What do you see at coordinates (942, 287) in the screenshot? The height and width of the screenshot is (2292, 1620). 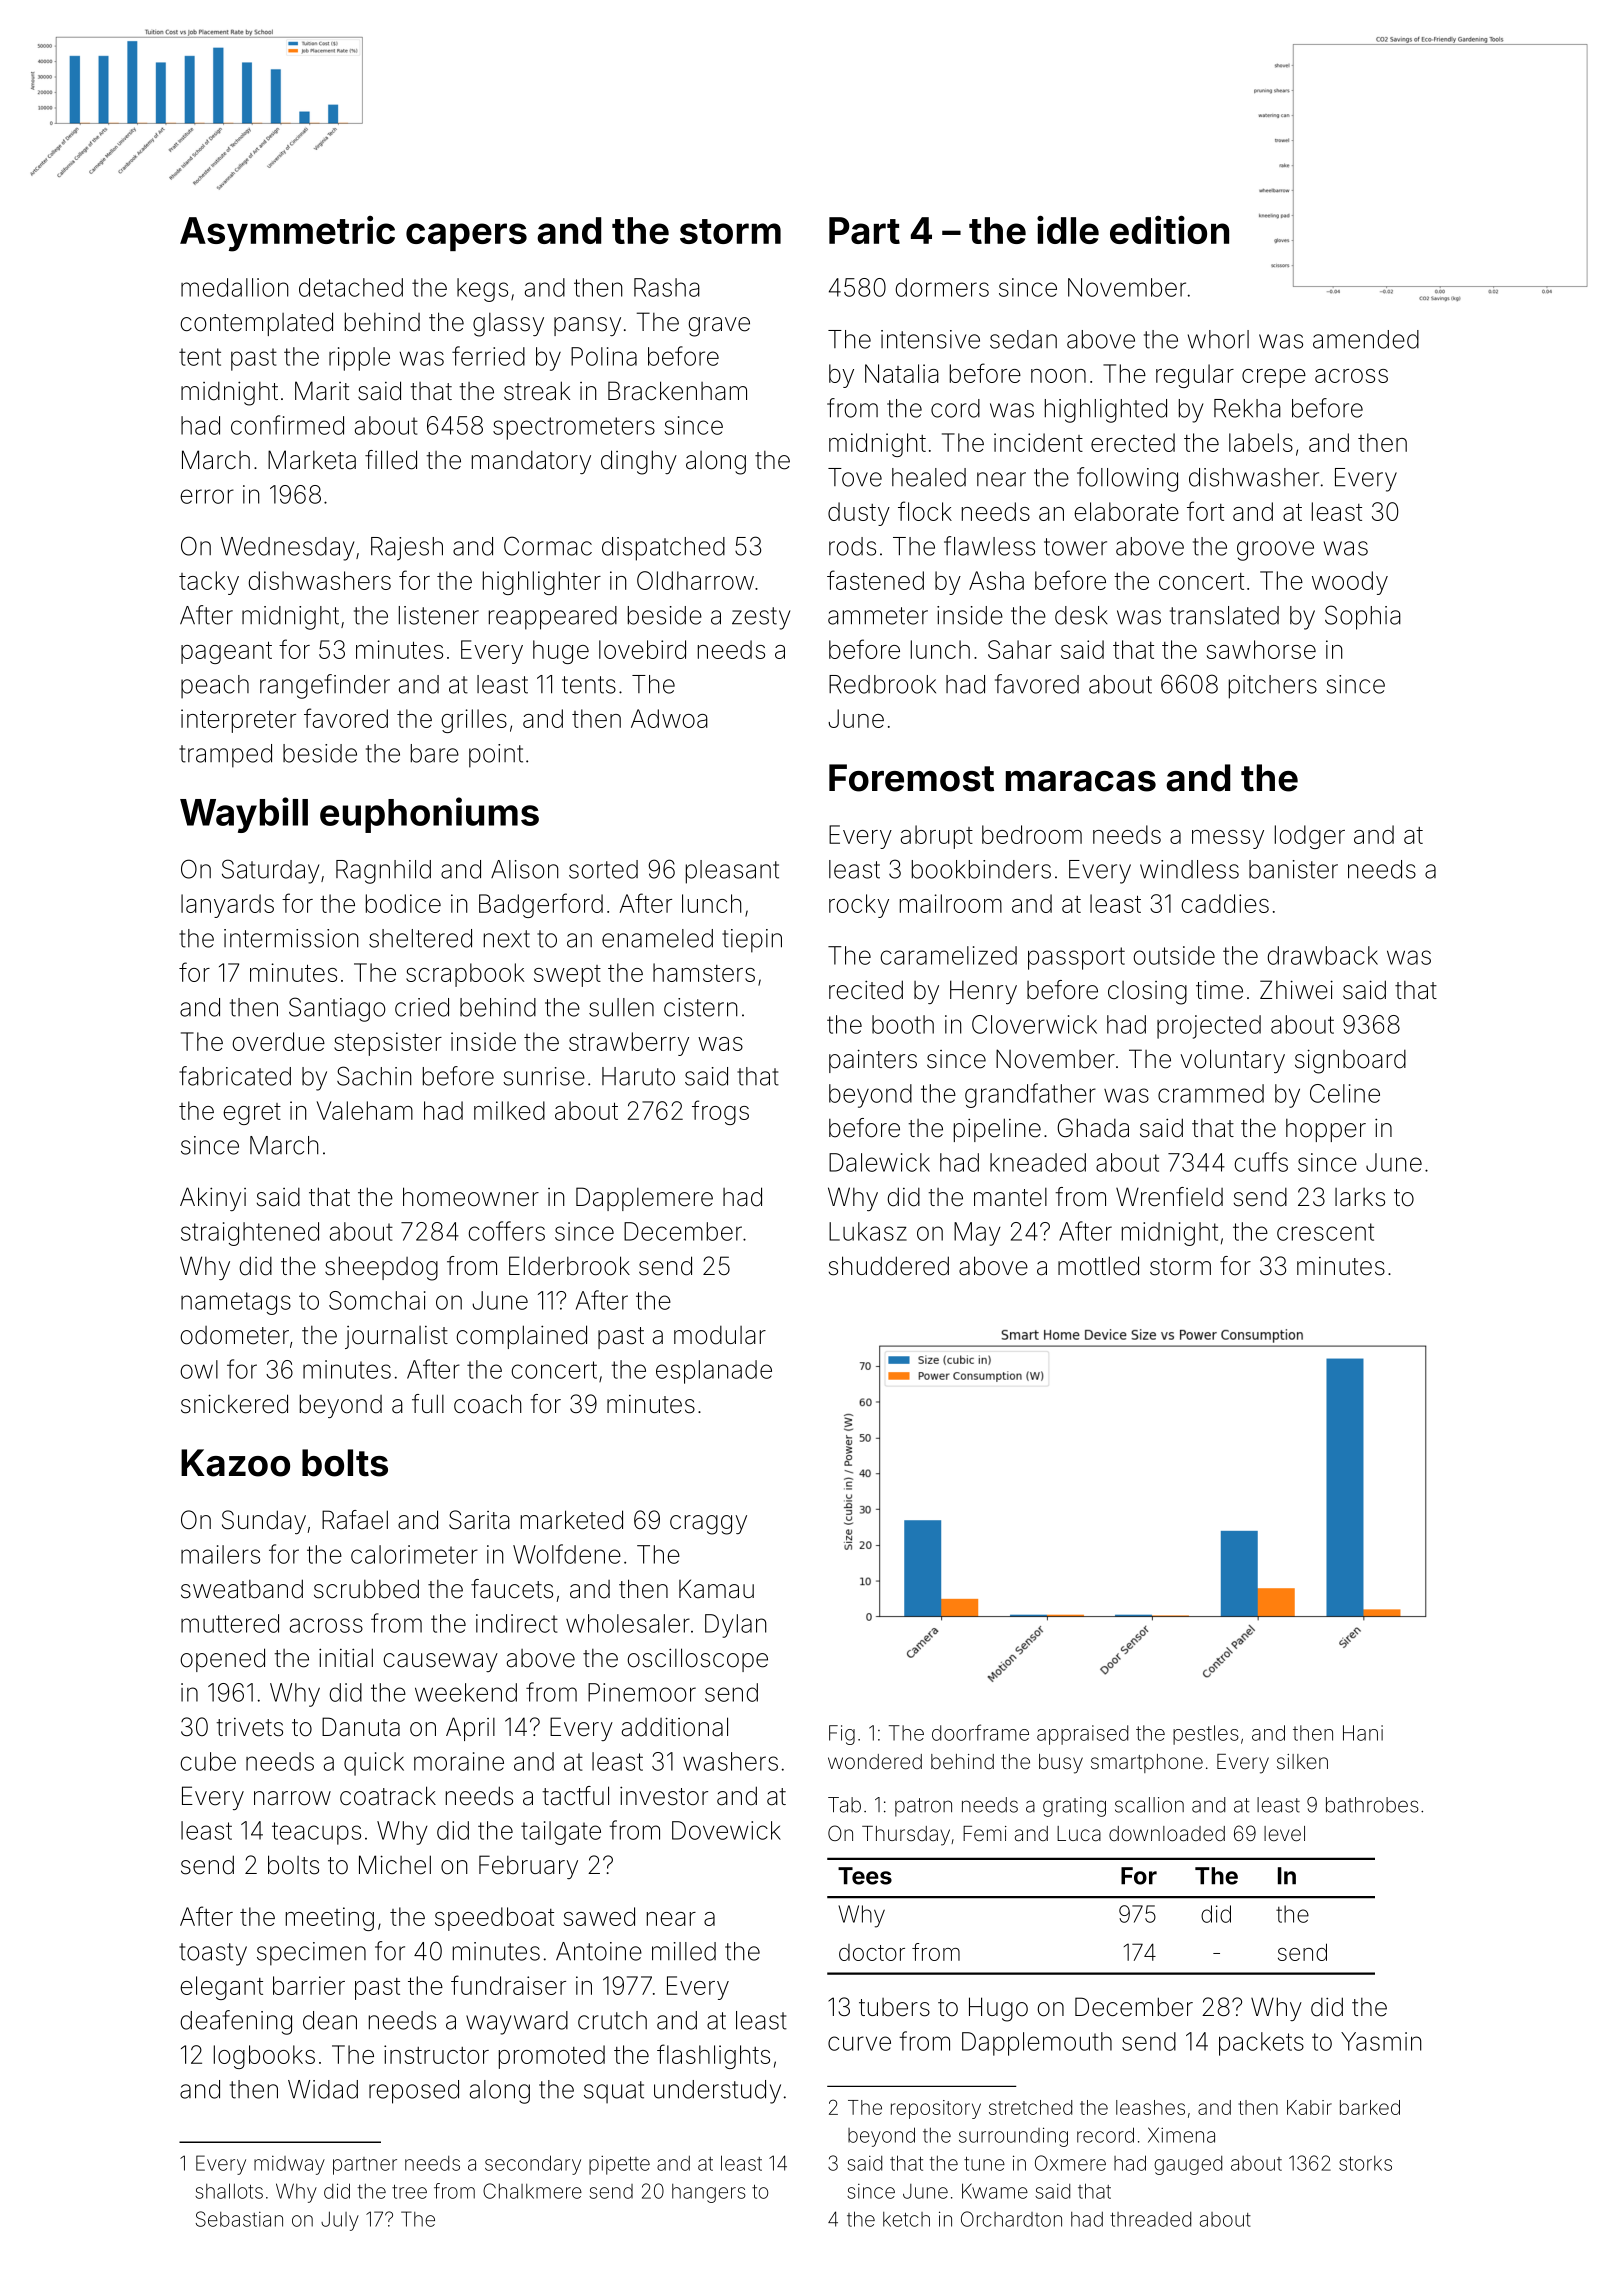 I see `dormers` at bounding box center [942, 287].
